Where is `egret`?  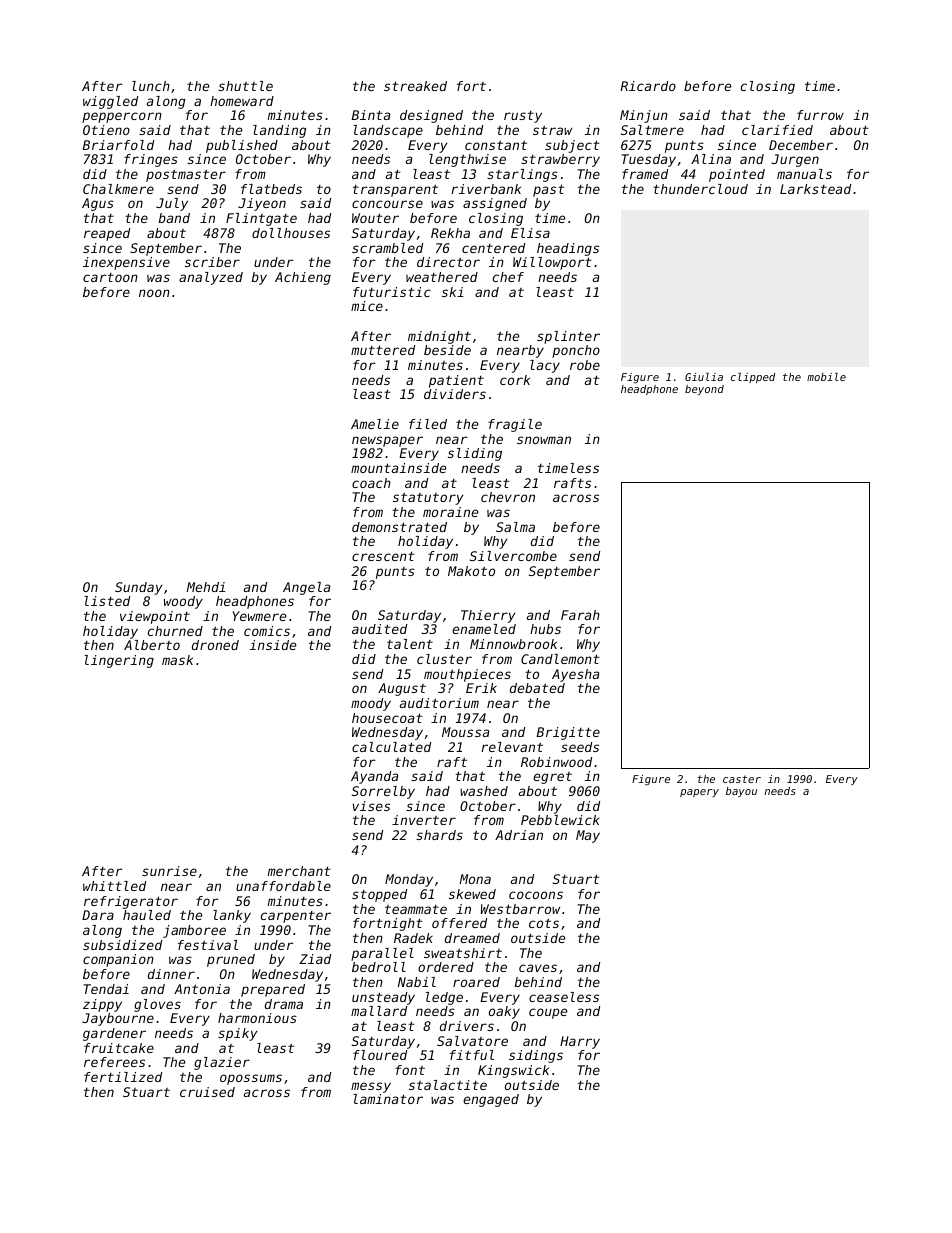
egret is located at coordinates (552, 778).
